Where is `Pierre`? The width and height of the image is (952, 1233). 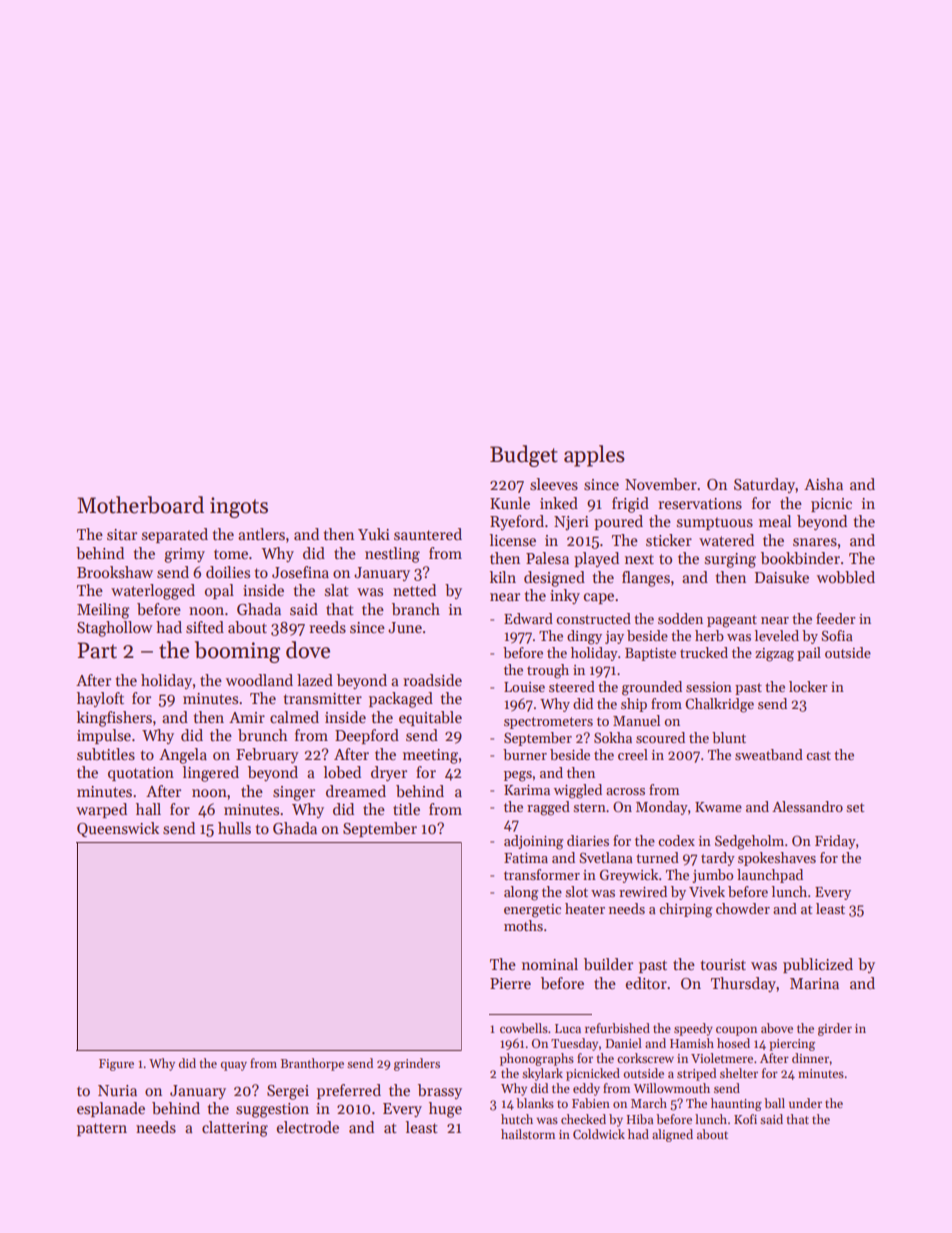 Pierre is located at coordinates (510, 983).
